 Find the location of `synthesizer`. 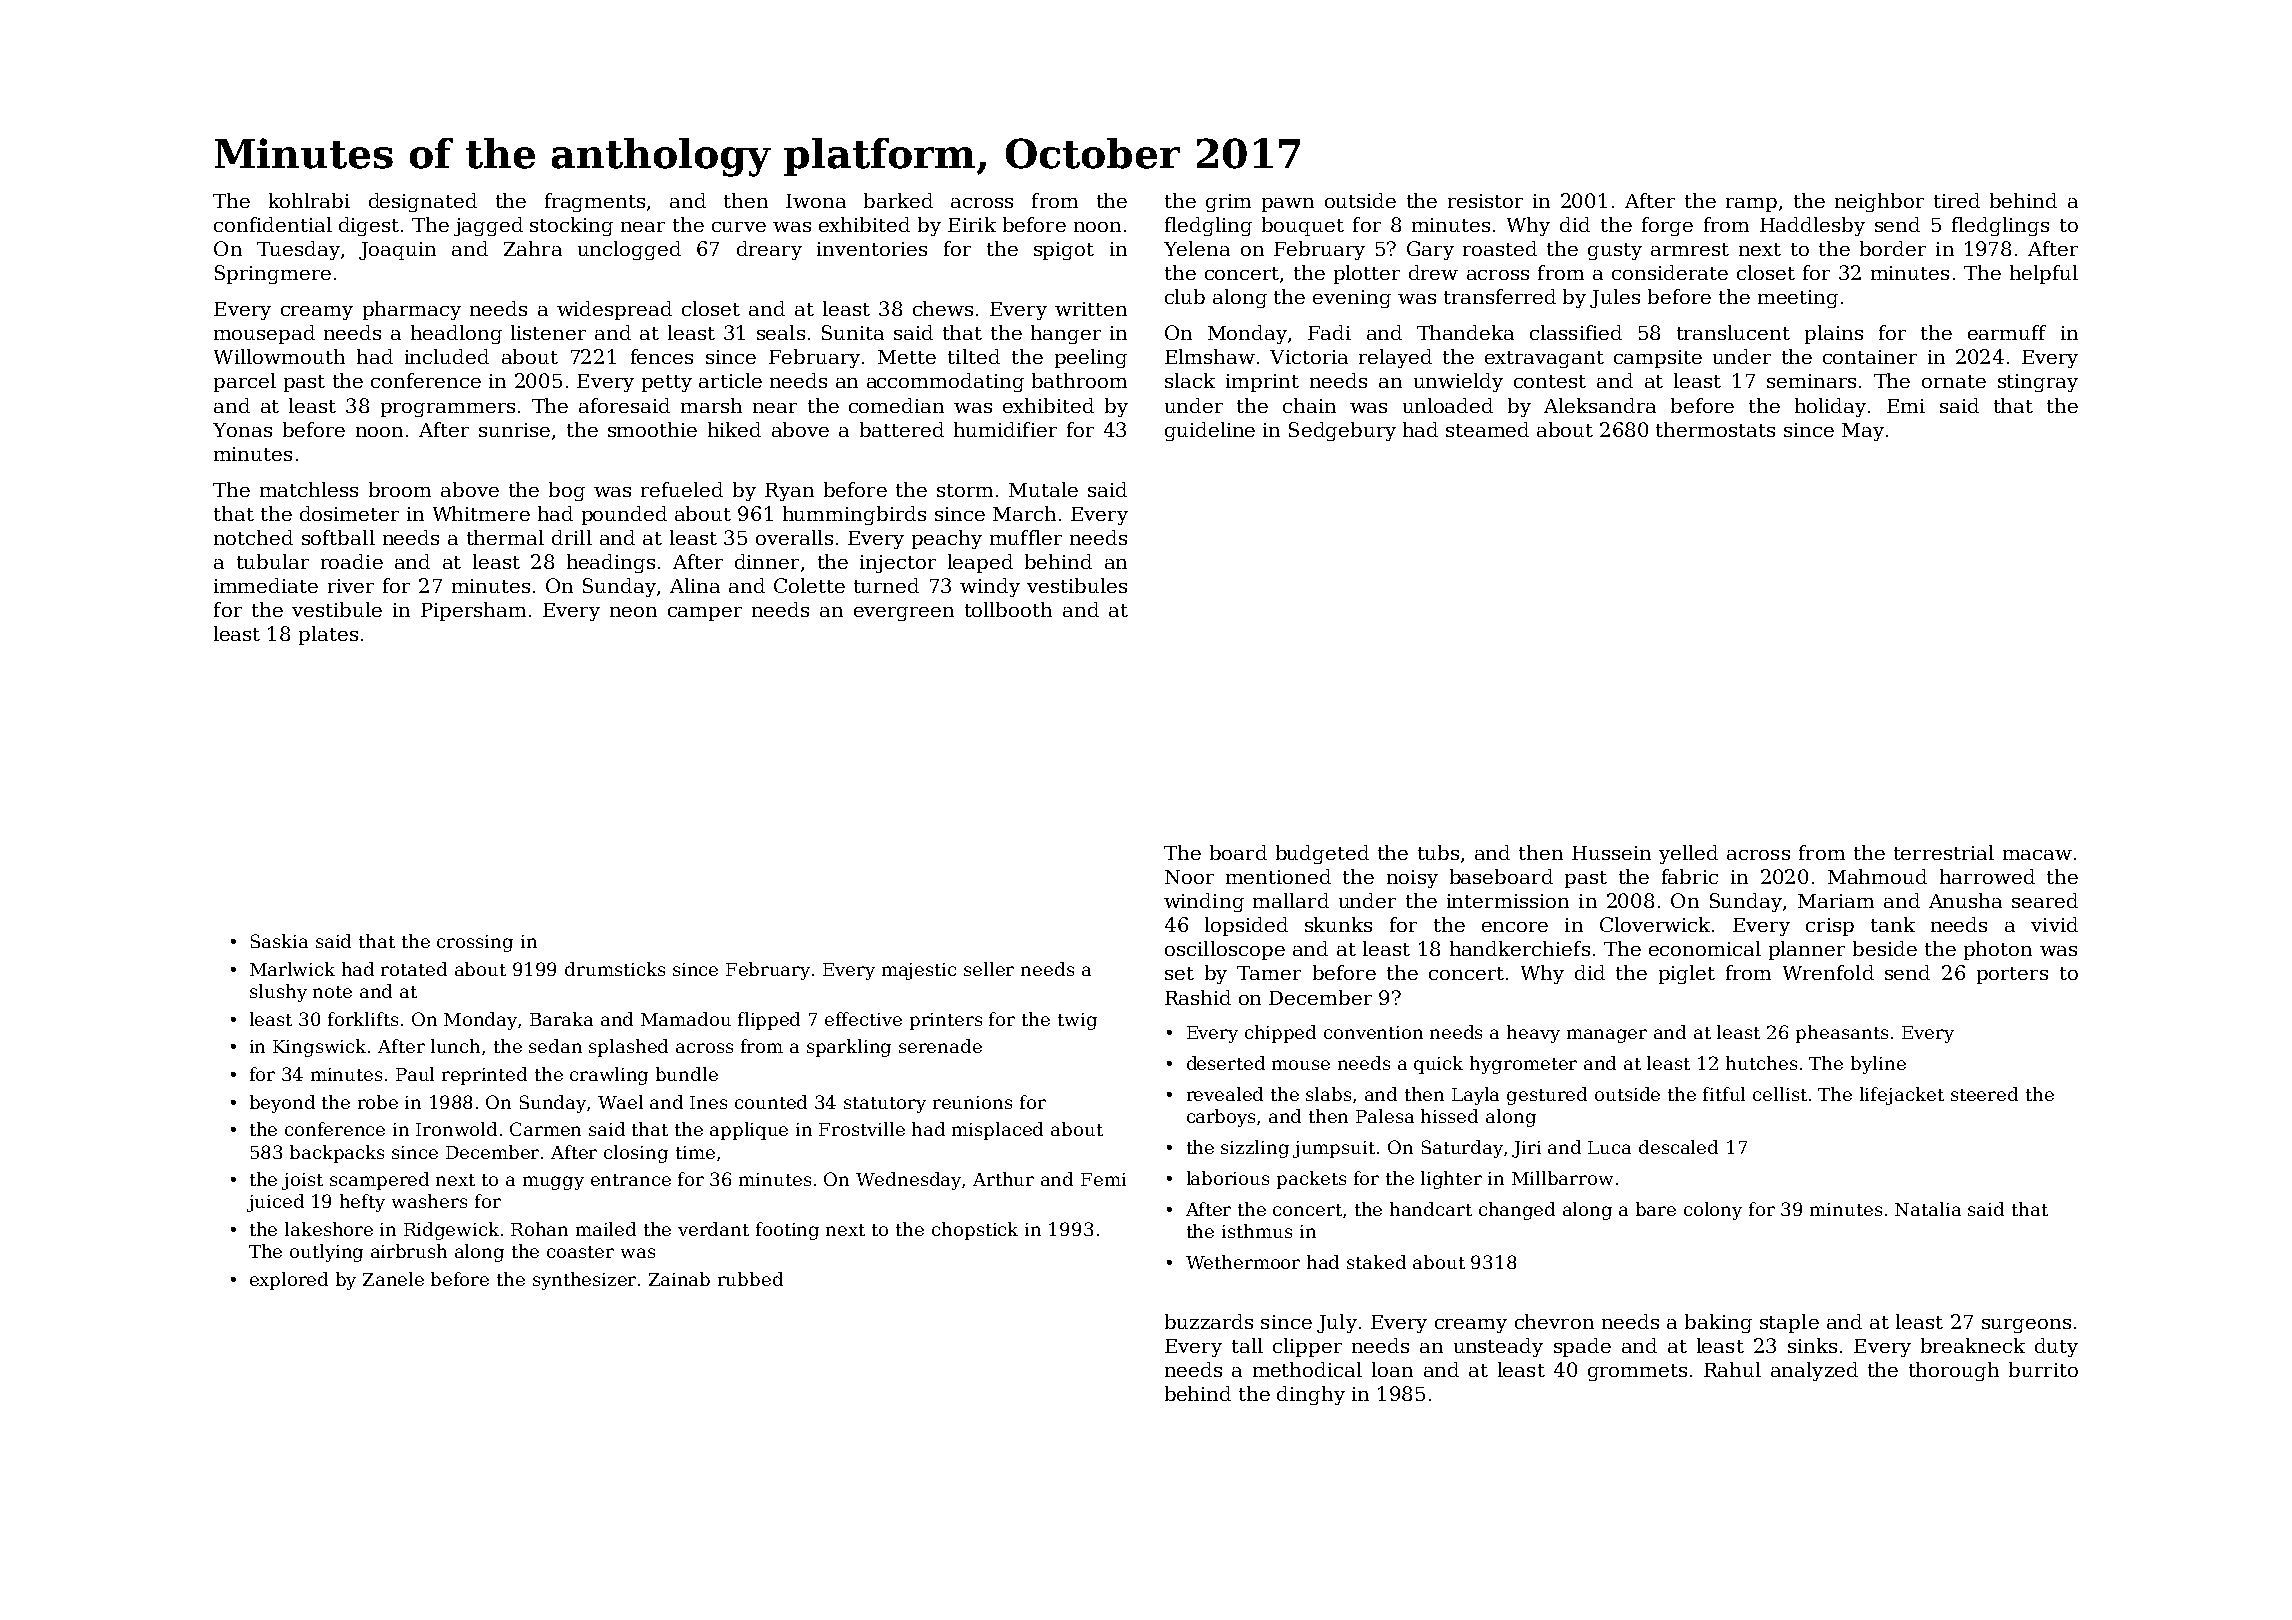

synthesizer is located at coordinates (584, 1281).
